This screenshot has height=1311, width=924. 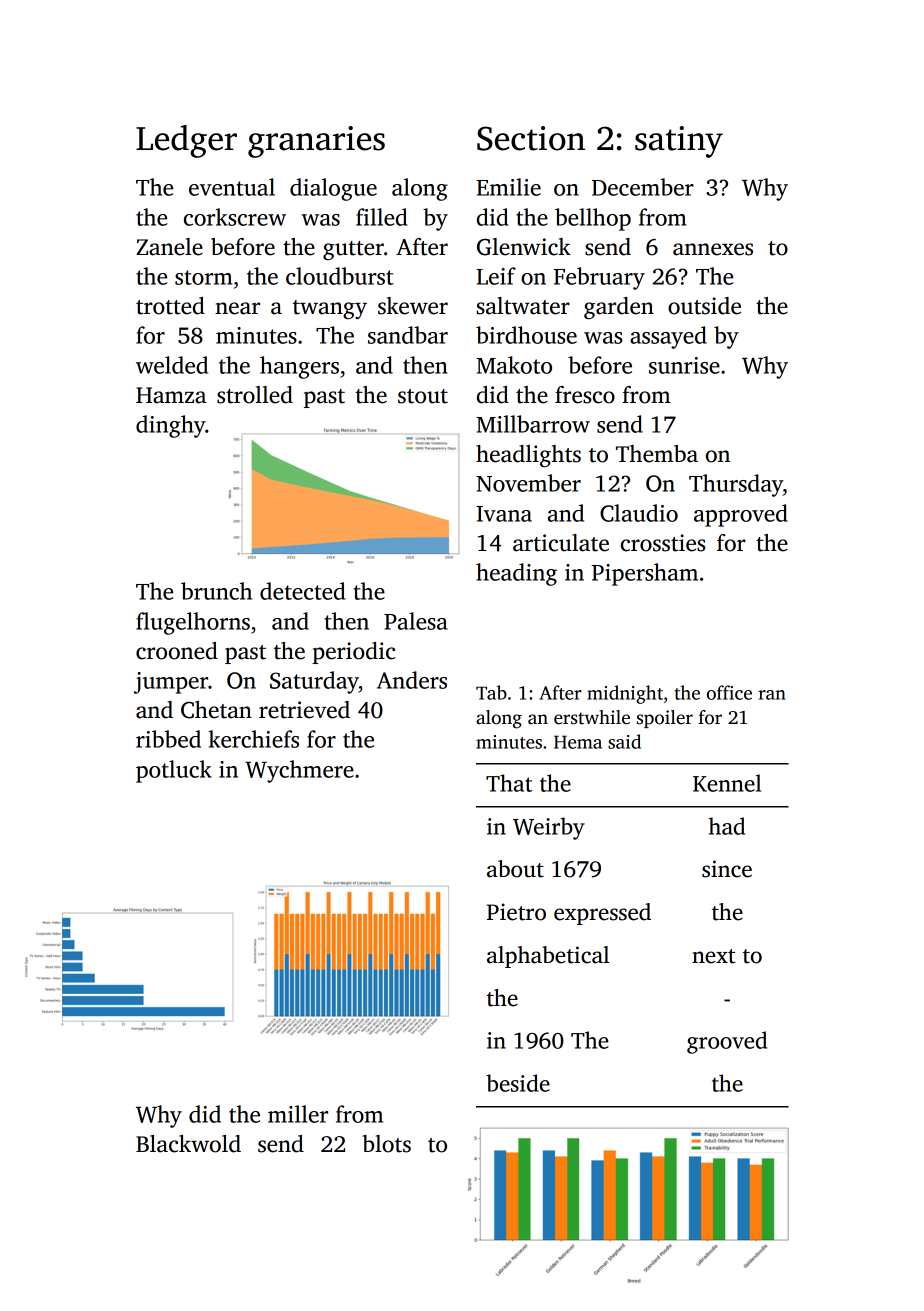 What do you see at coordinates (216, 710) in the screenshot?
I see `Chetan` at bounding box center [216, 710].
